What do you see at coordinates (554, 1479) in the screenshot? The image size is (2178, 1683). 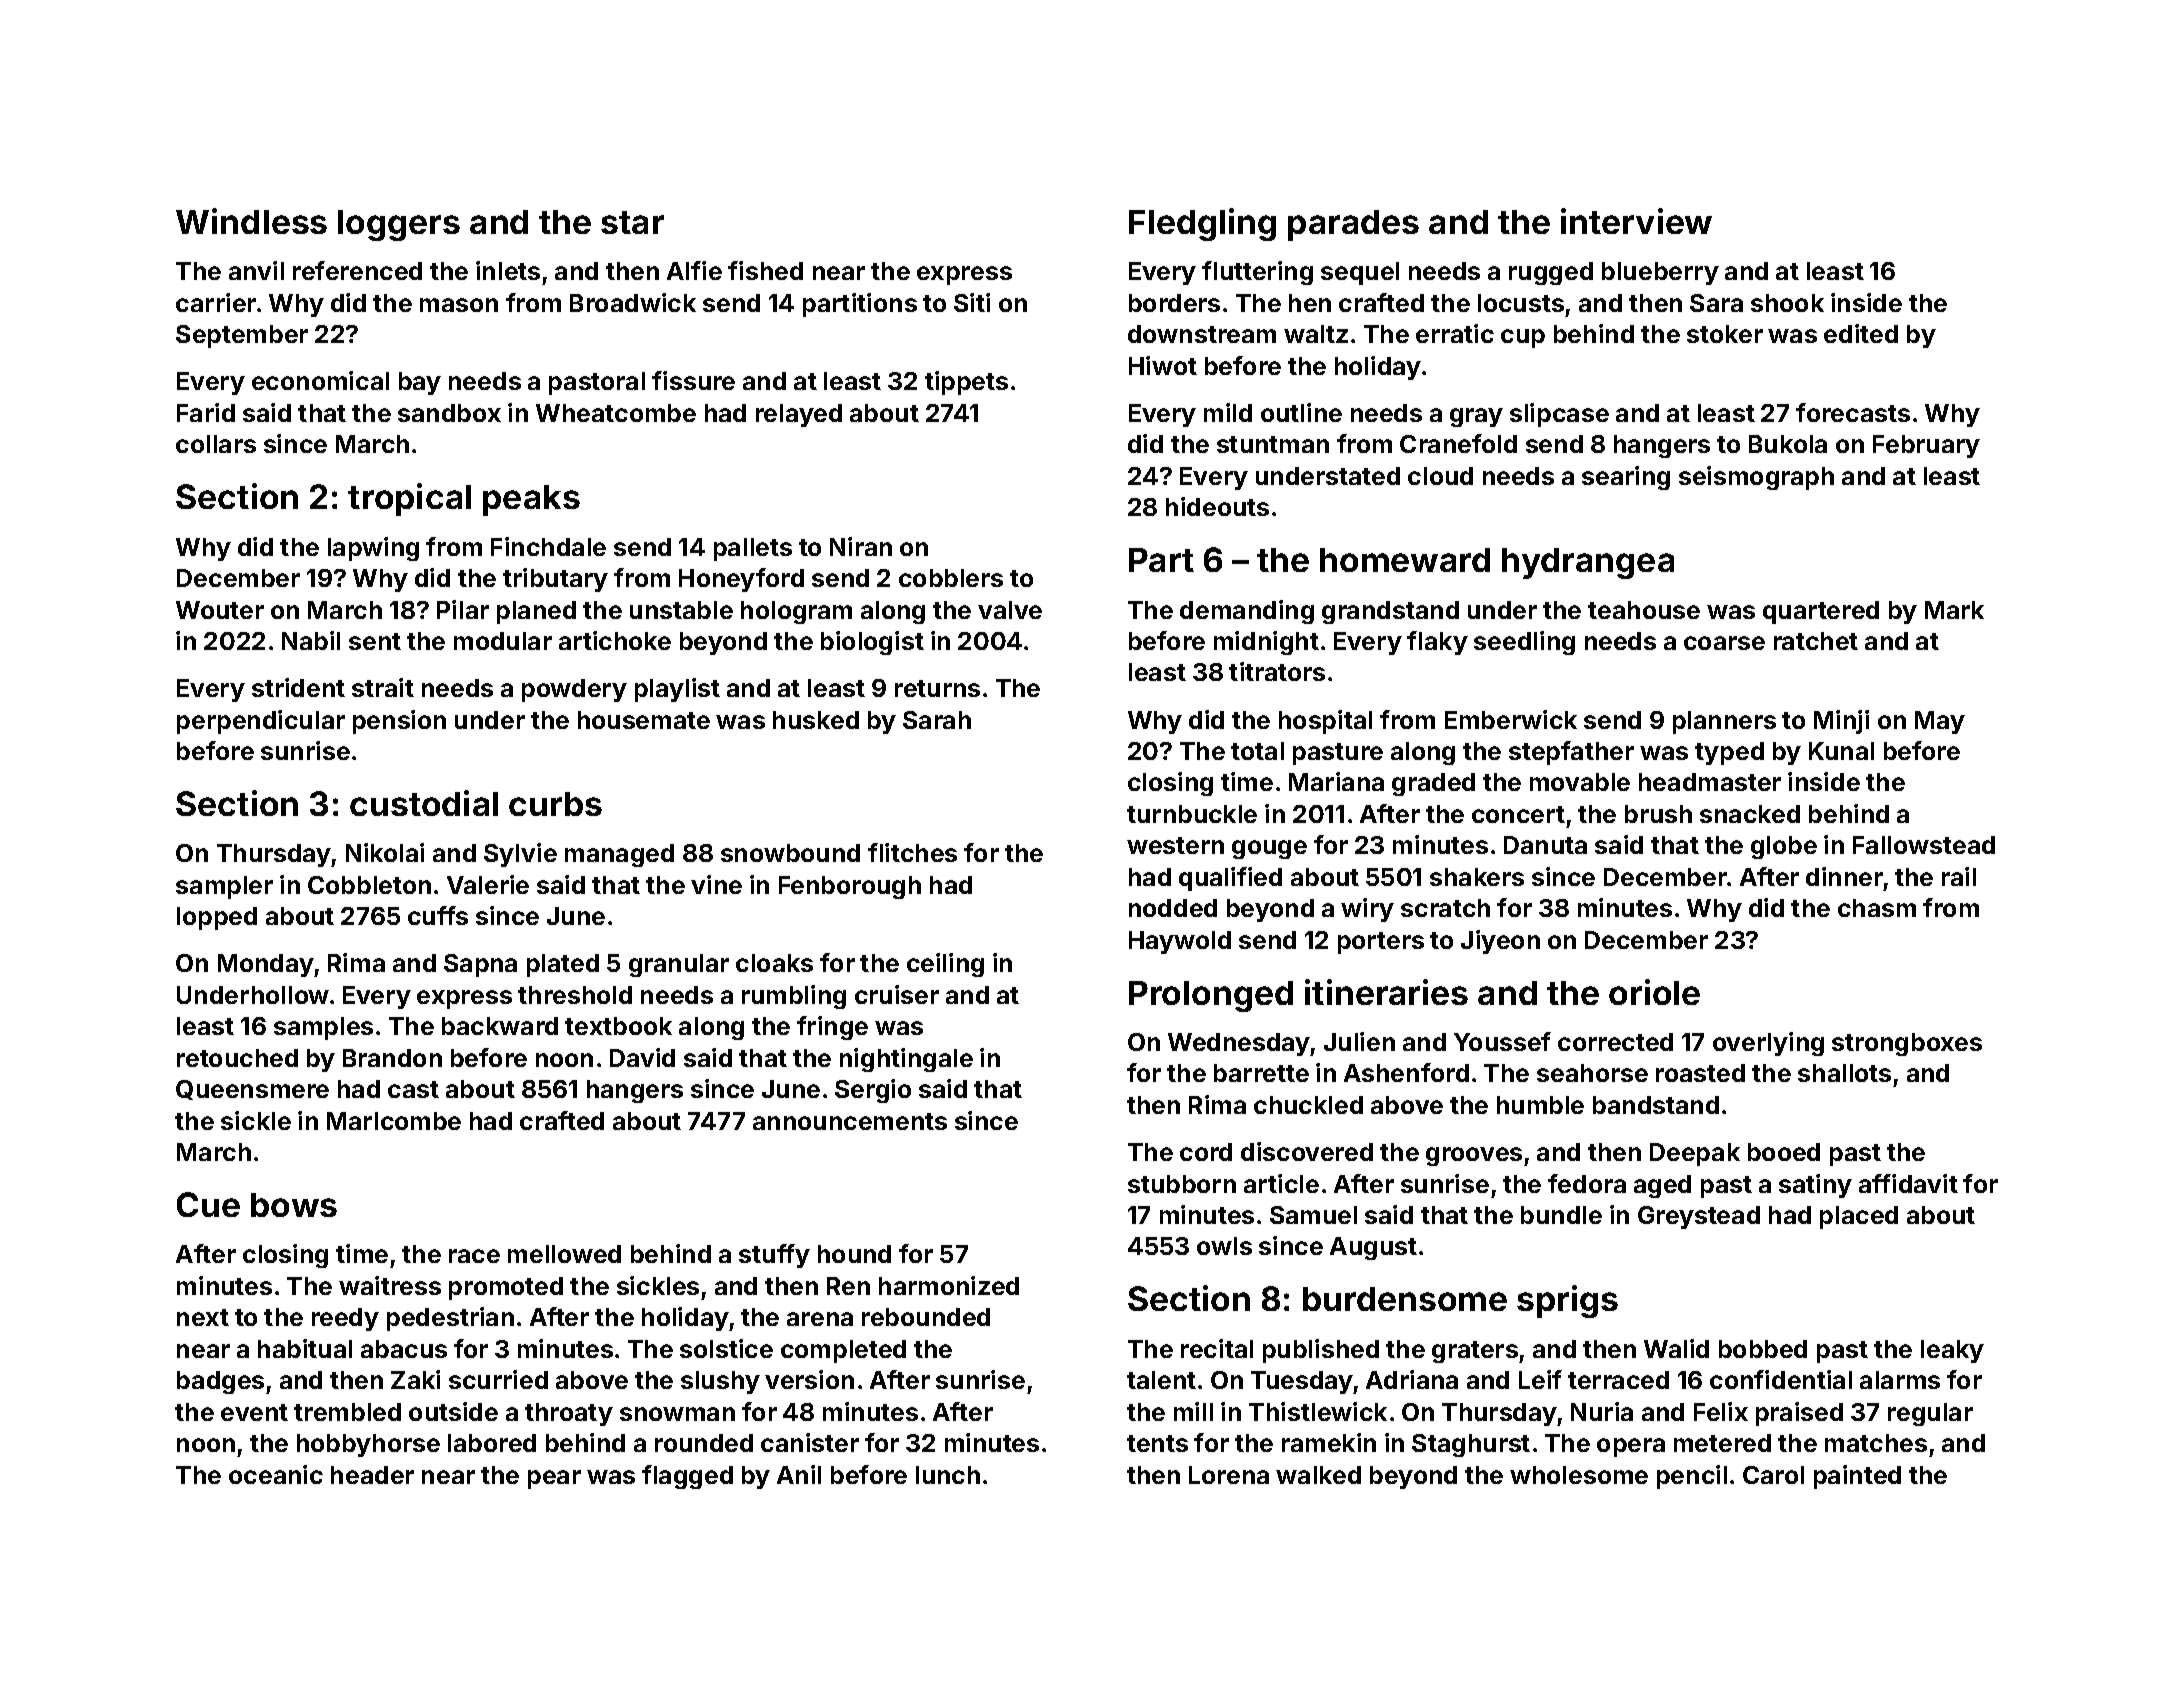 I see `pear` at bounding box center [554, 1479].
